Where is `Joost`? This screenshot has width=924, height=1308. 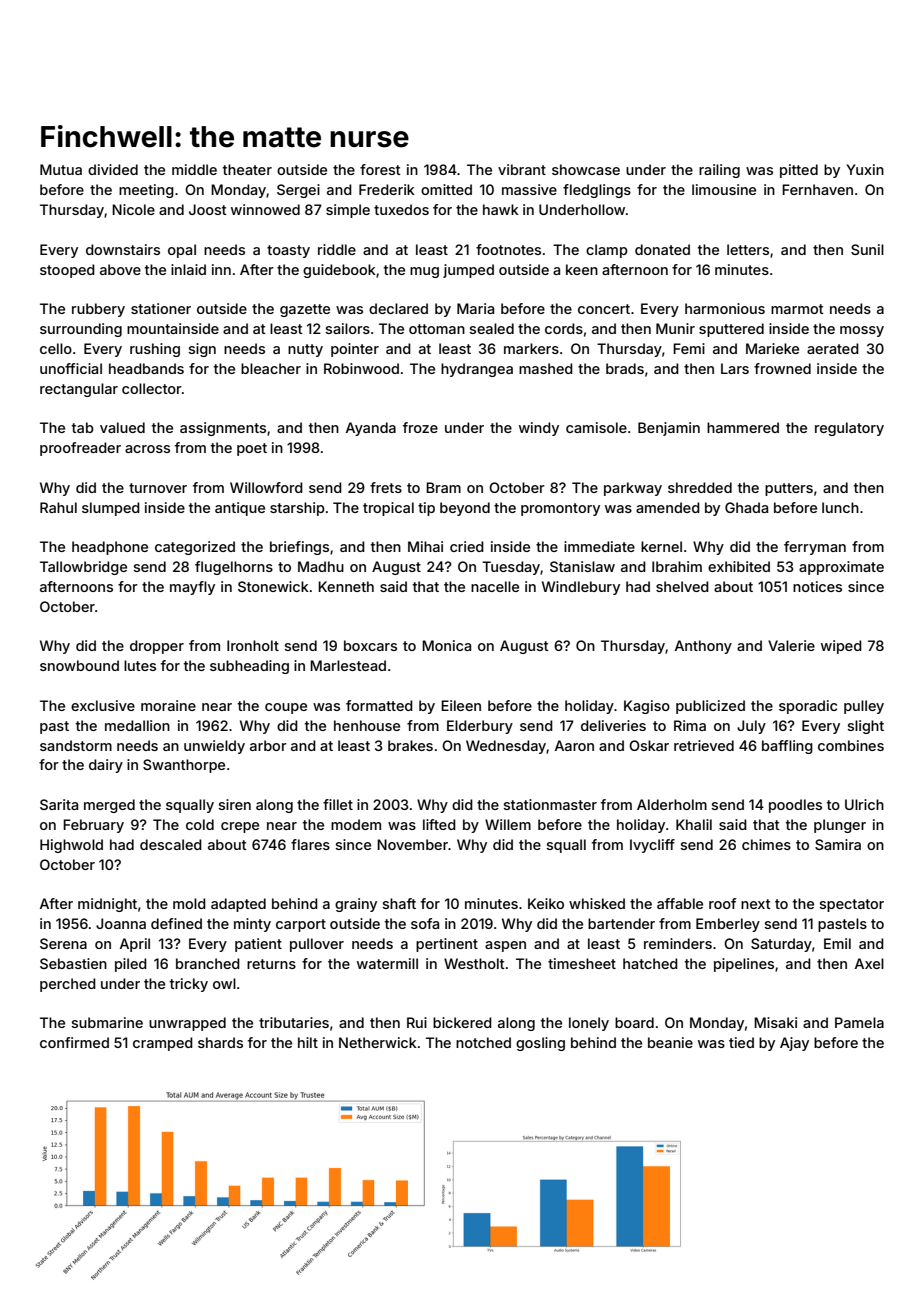 Joost is located at coordinates (208, 209).
